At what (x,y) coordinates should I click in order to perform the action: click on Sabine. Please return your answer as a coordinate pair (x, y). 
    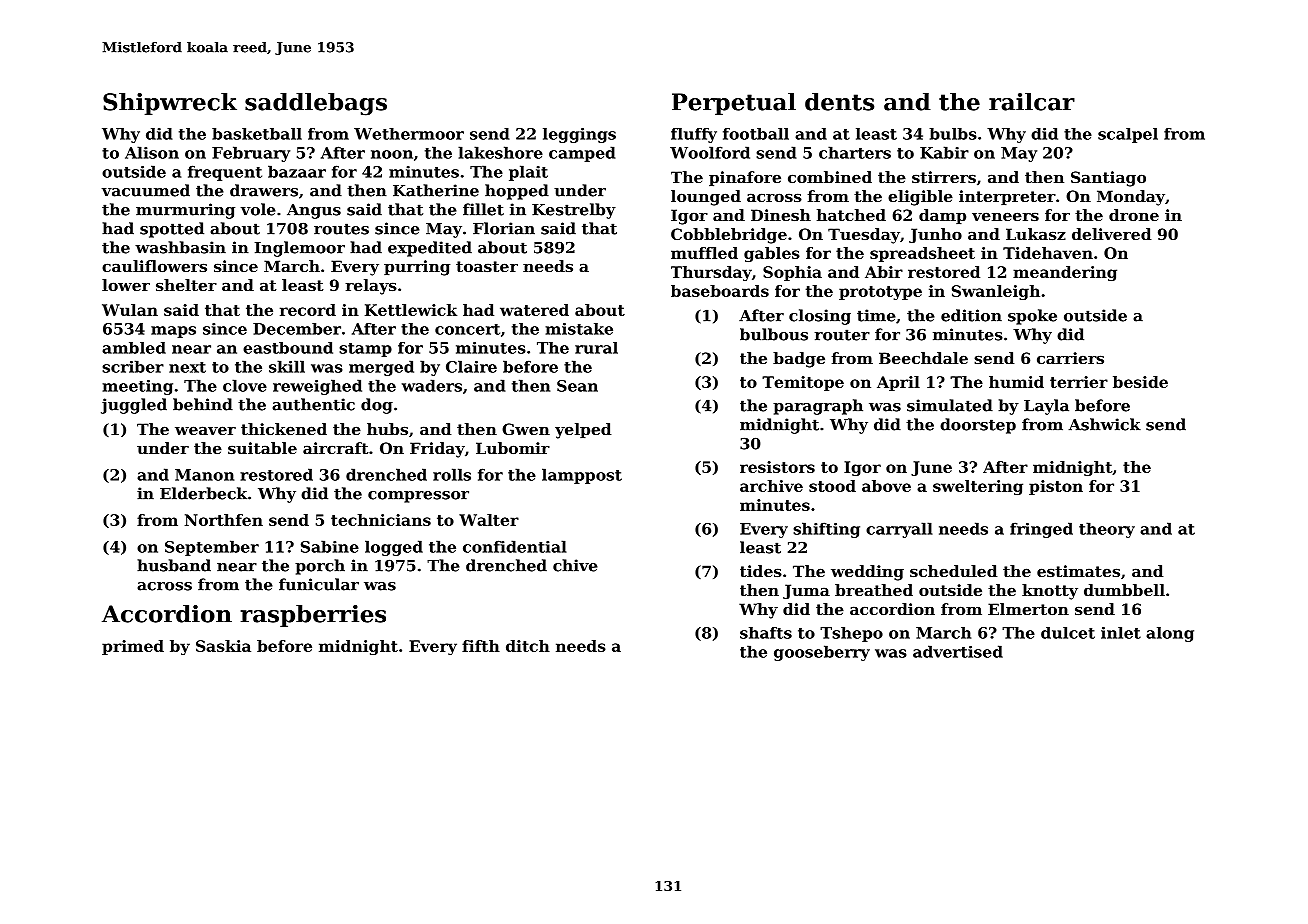
    Looking at the image, I should click on (330, 546).
